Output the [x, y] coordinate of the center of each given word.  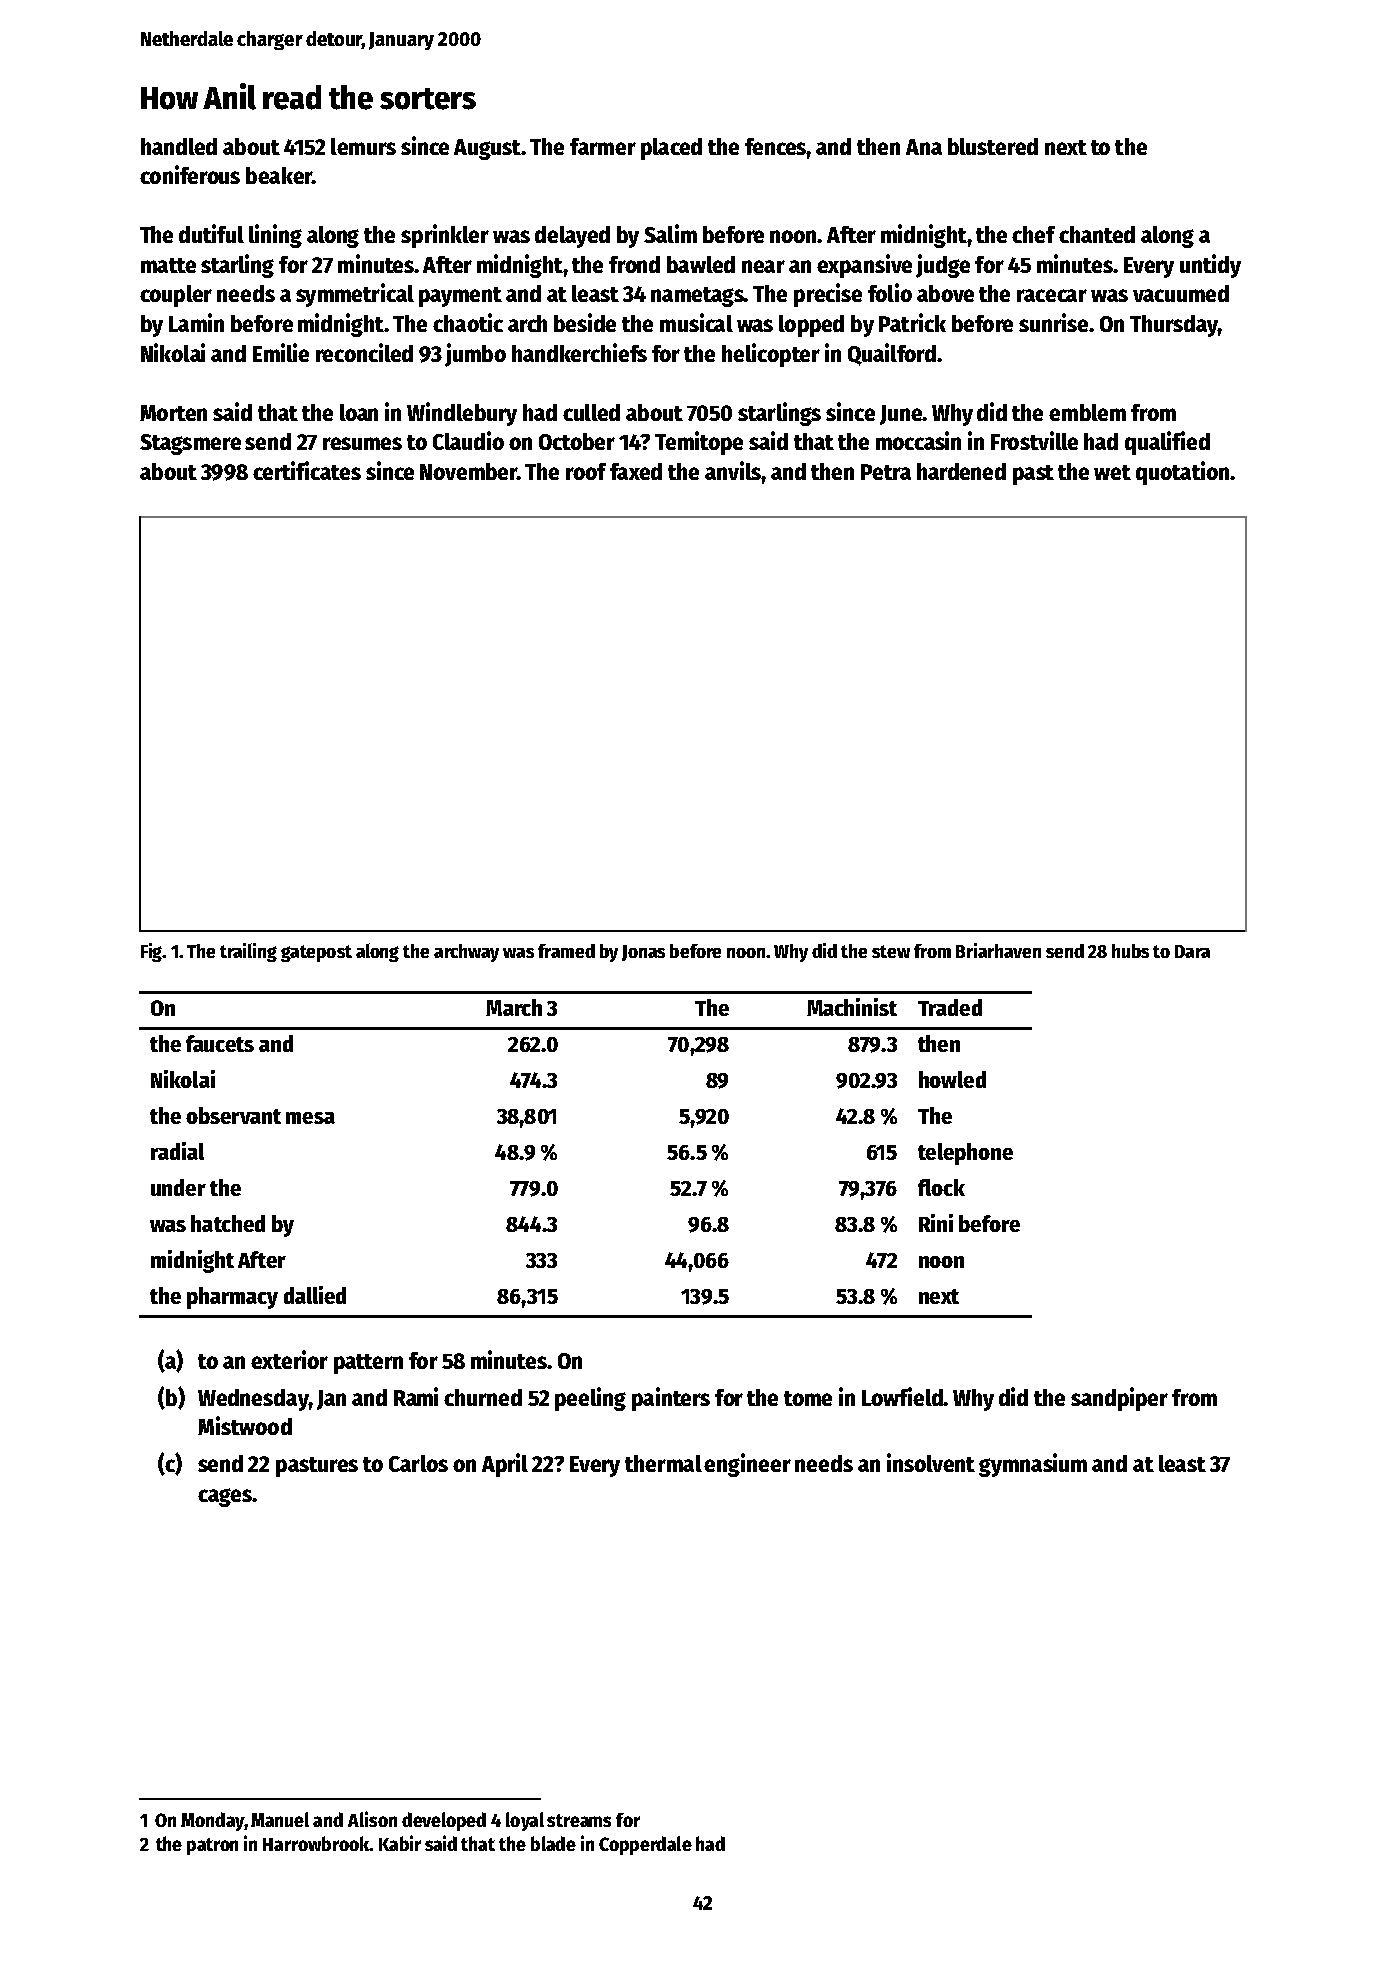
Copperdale [645, 1845]
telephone [965, 1154]
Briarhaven [998, 950]
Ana [924, 147]
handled [179, 146]
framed [566, 951]
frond [634, 264]
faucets [220, 1043]
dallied [315, 1295]
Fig [152, 952]
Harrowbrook [316, 1843]
